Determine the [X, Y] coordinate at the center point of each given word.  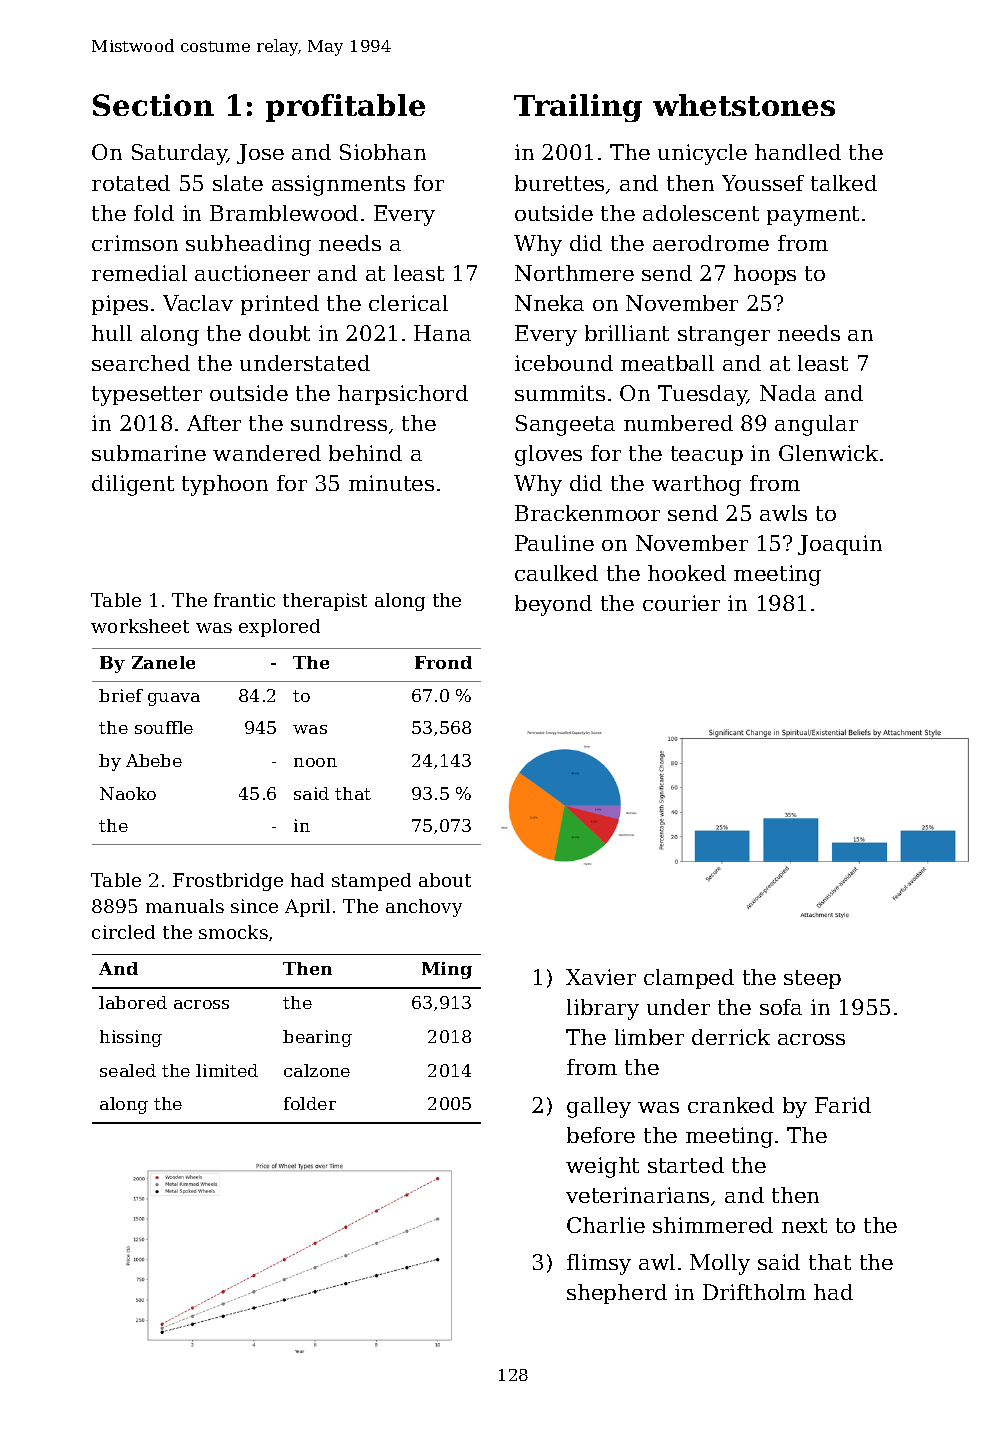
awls [783, 513]
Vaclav [198, 303]
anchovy [424, 908]
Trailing [578, 108]
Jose [260, 154]
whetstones [744, 105]
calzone [317, 1070]
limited [227, 1070]
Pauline [554, 543]
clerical [408, 303]
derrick [731, 1037]
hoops [765, 275]
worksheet [140, 626]
